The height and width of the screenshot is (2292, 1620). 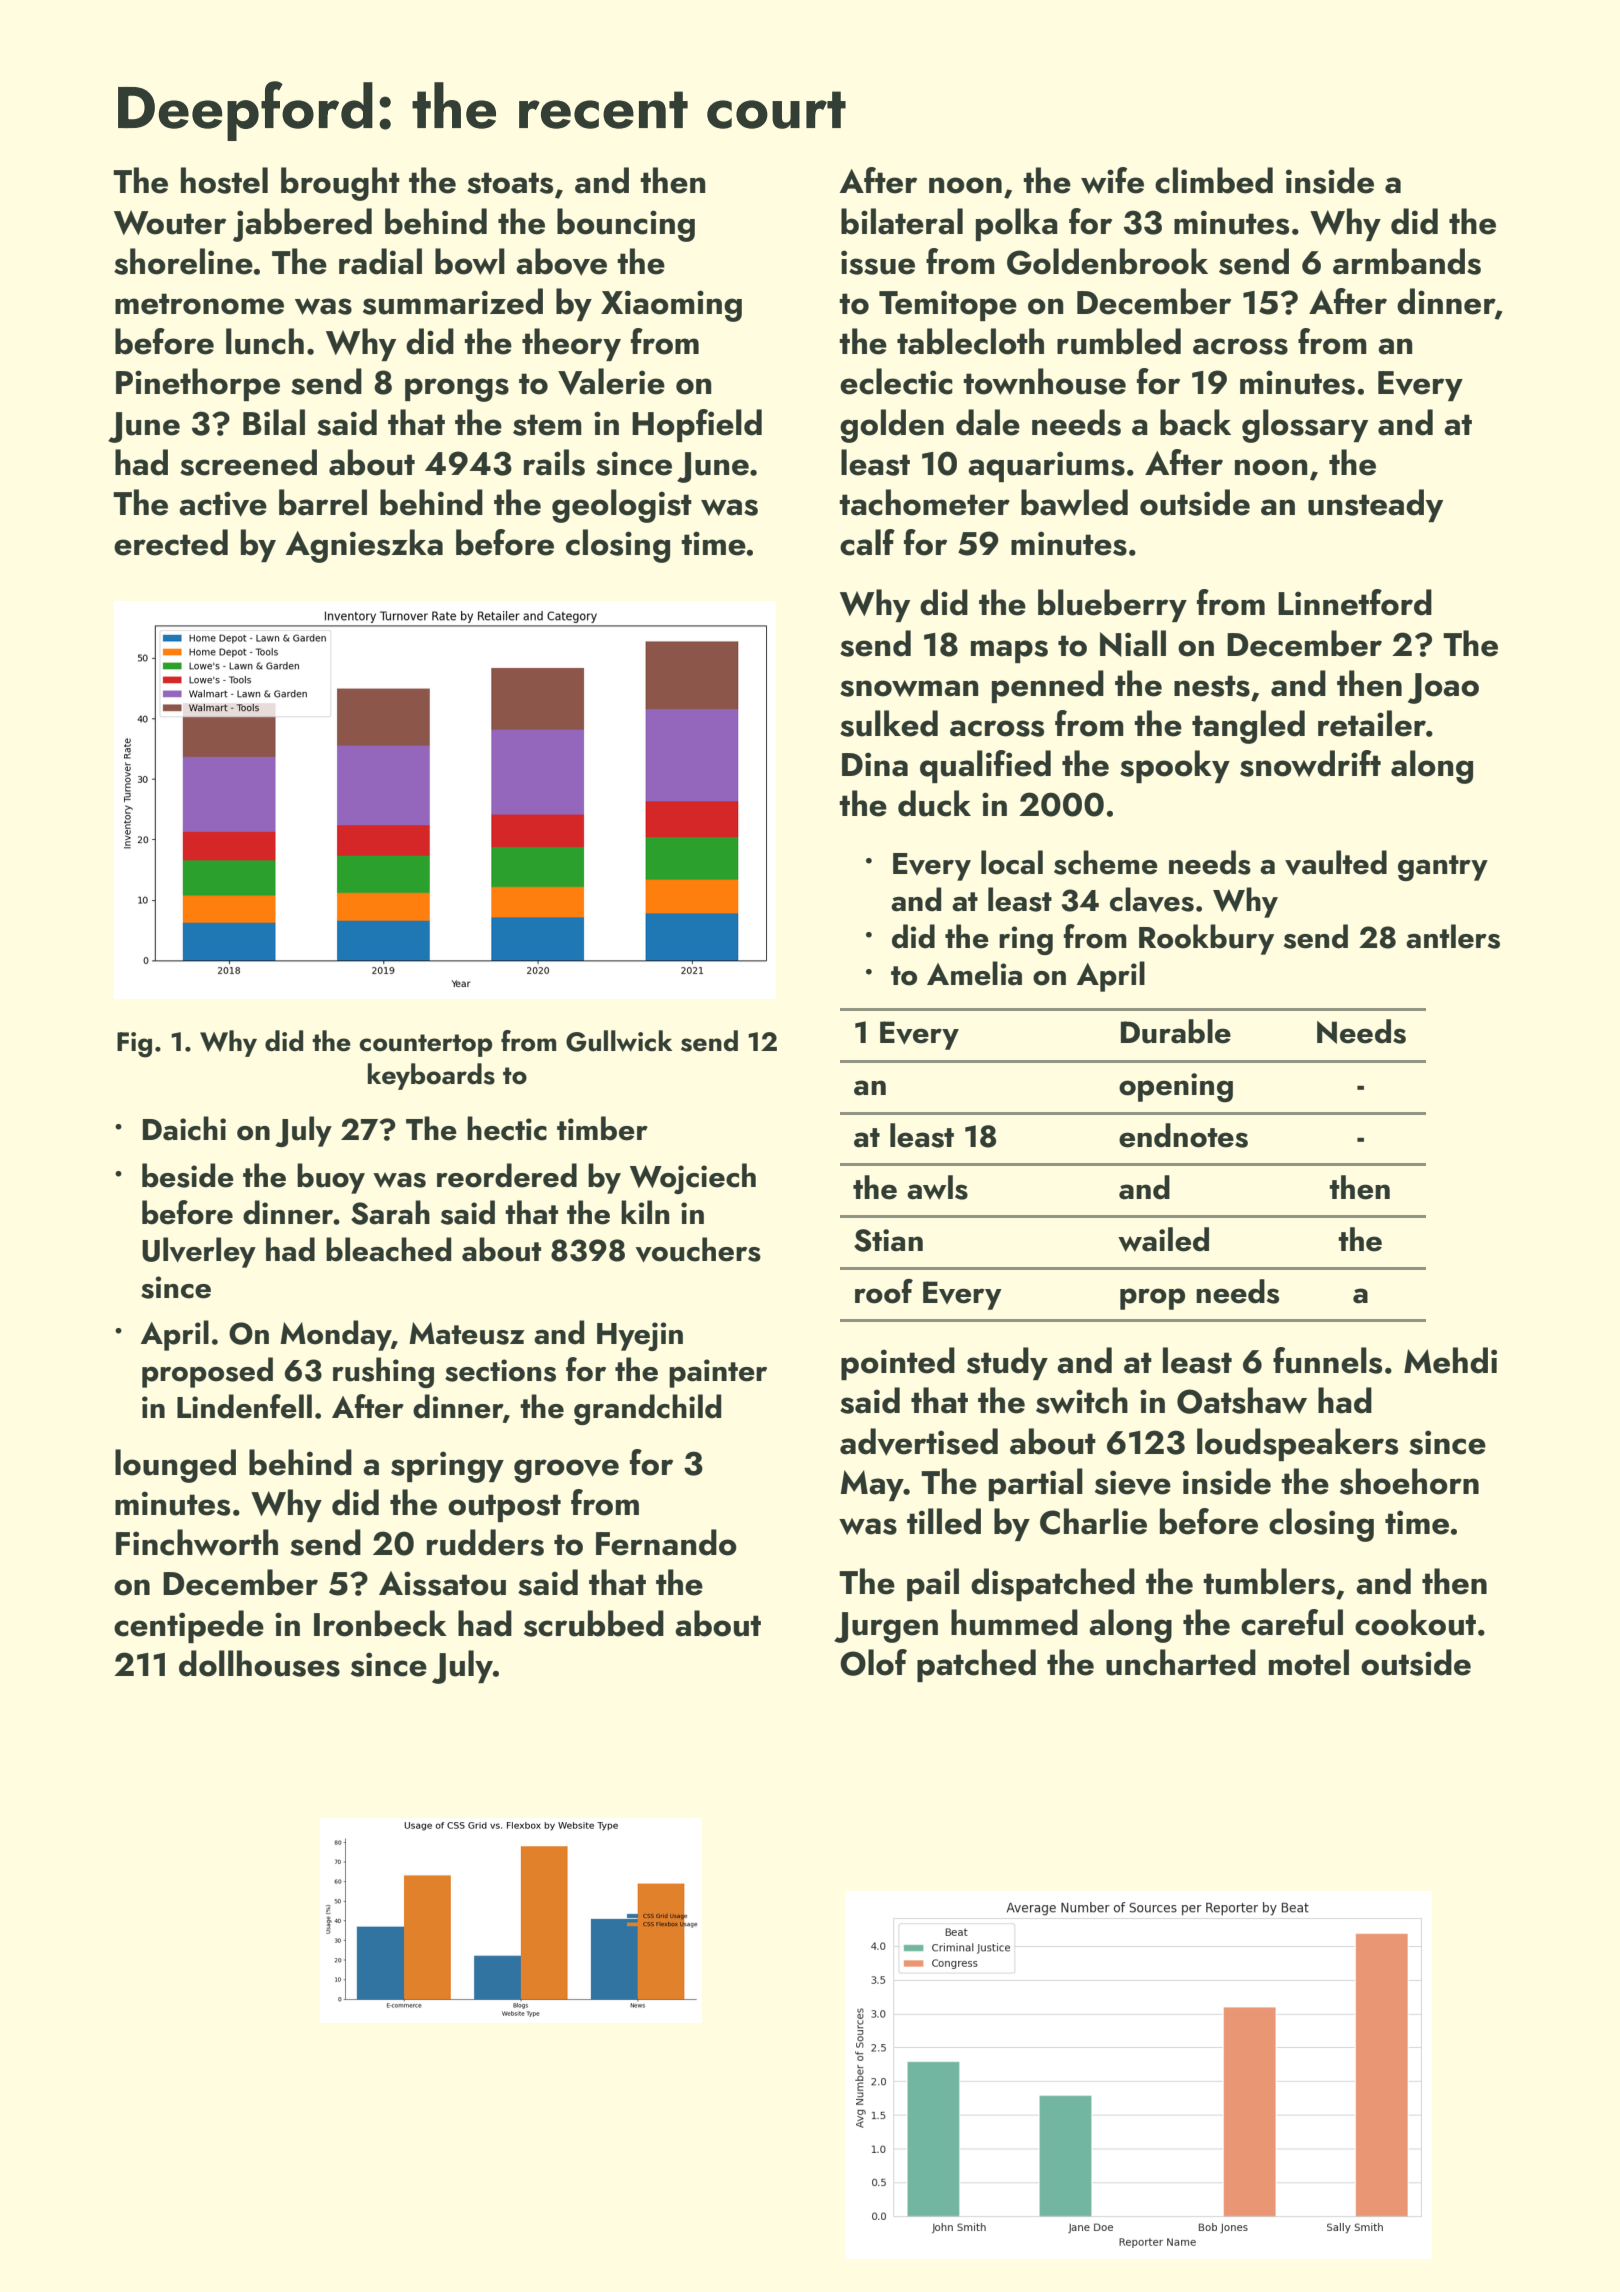 I want to click on Valerie, so click(x=611, y=381).
